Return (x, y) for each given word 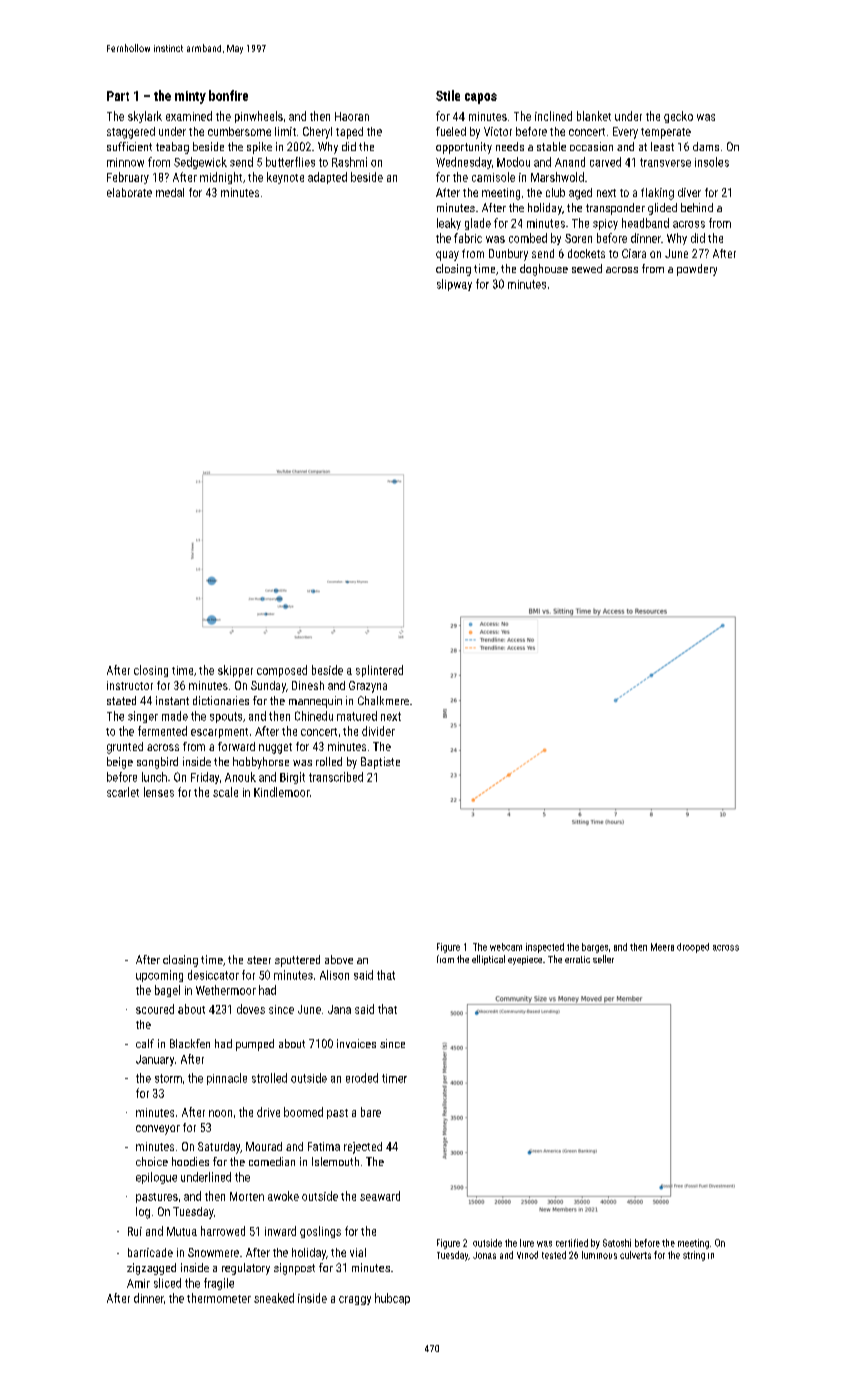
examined (189, 116)
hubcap (392, 1299)
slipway (454, 285)
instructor (130, 685)
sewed (587, 268)
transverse (665, 162)
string (694, 1256)
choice (152, 1161)
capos (481, 98)
